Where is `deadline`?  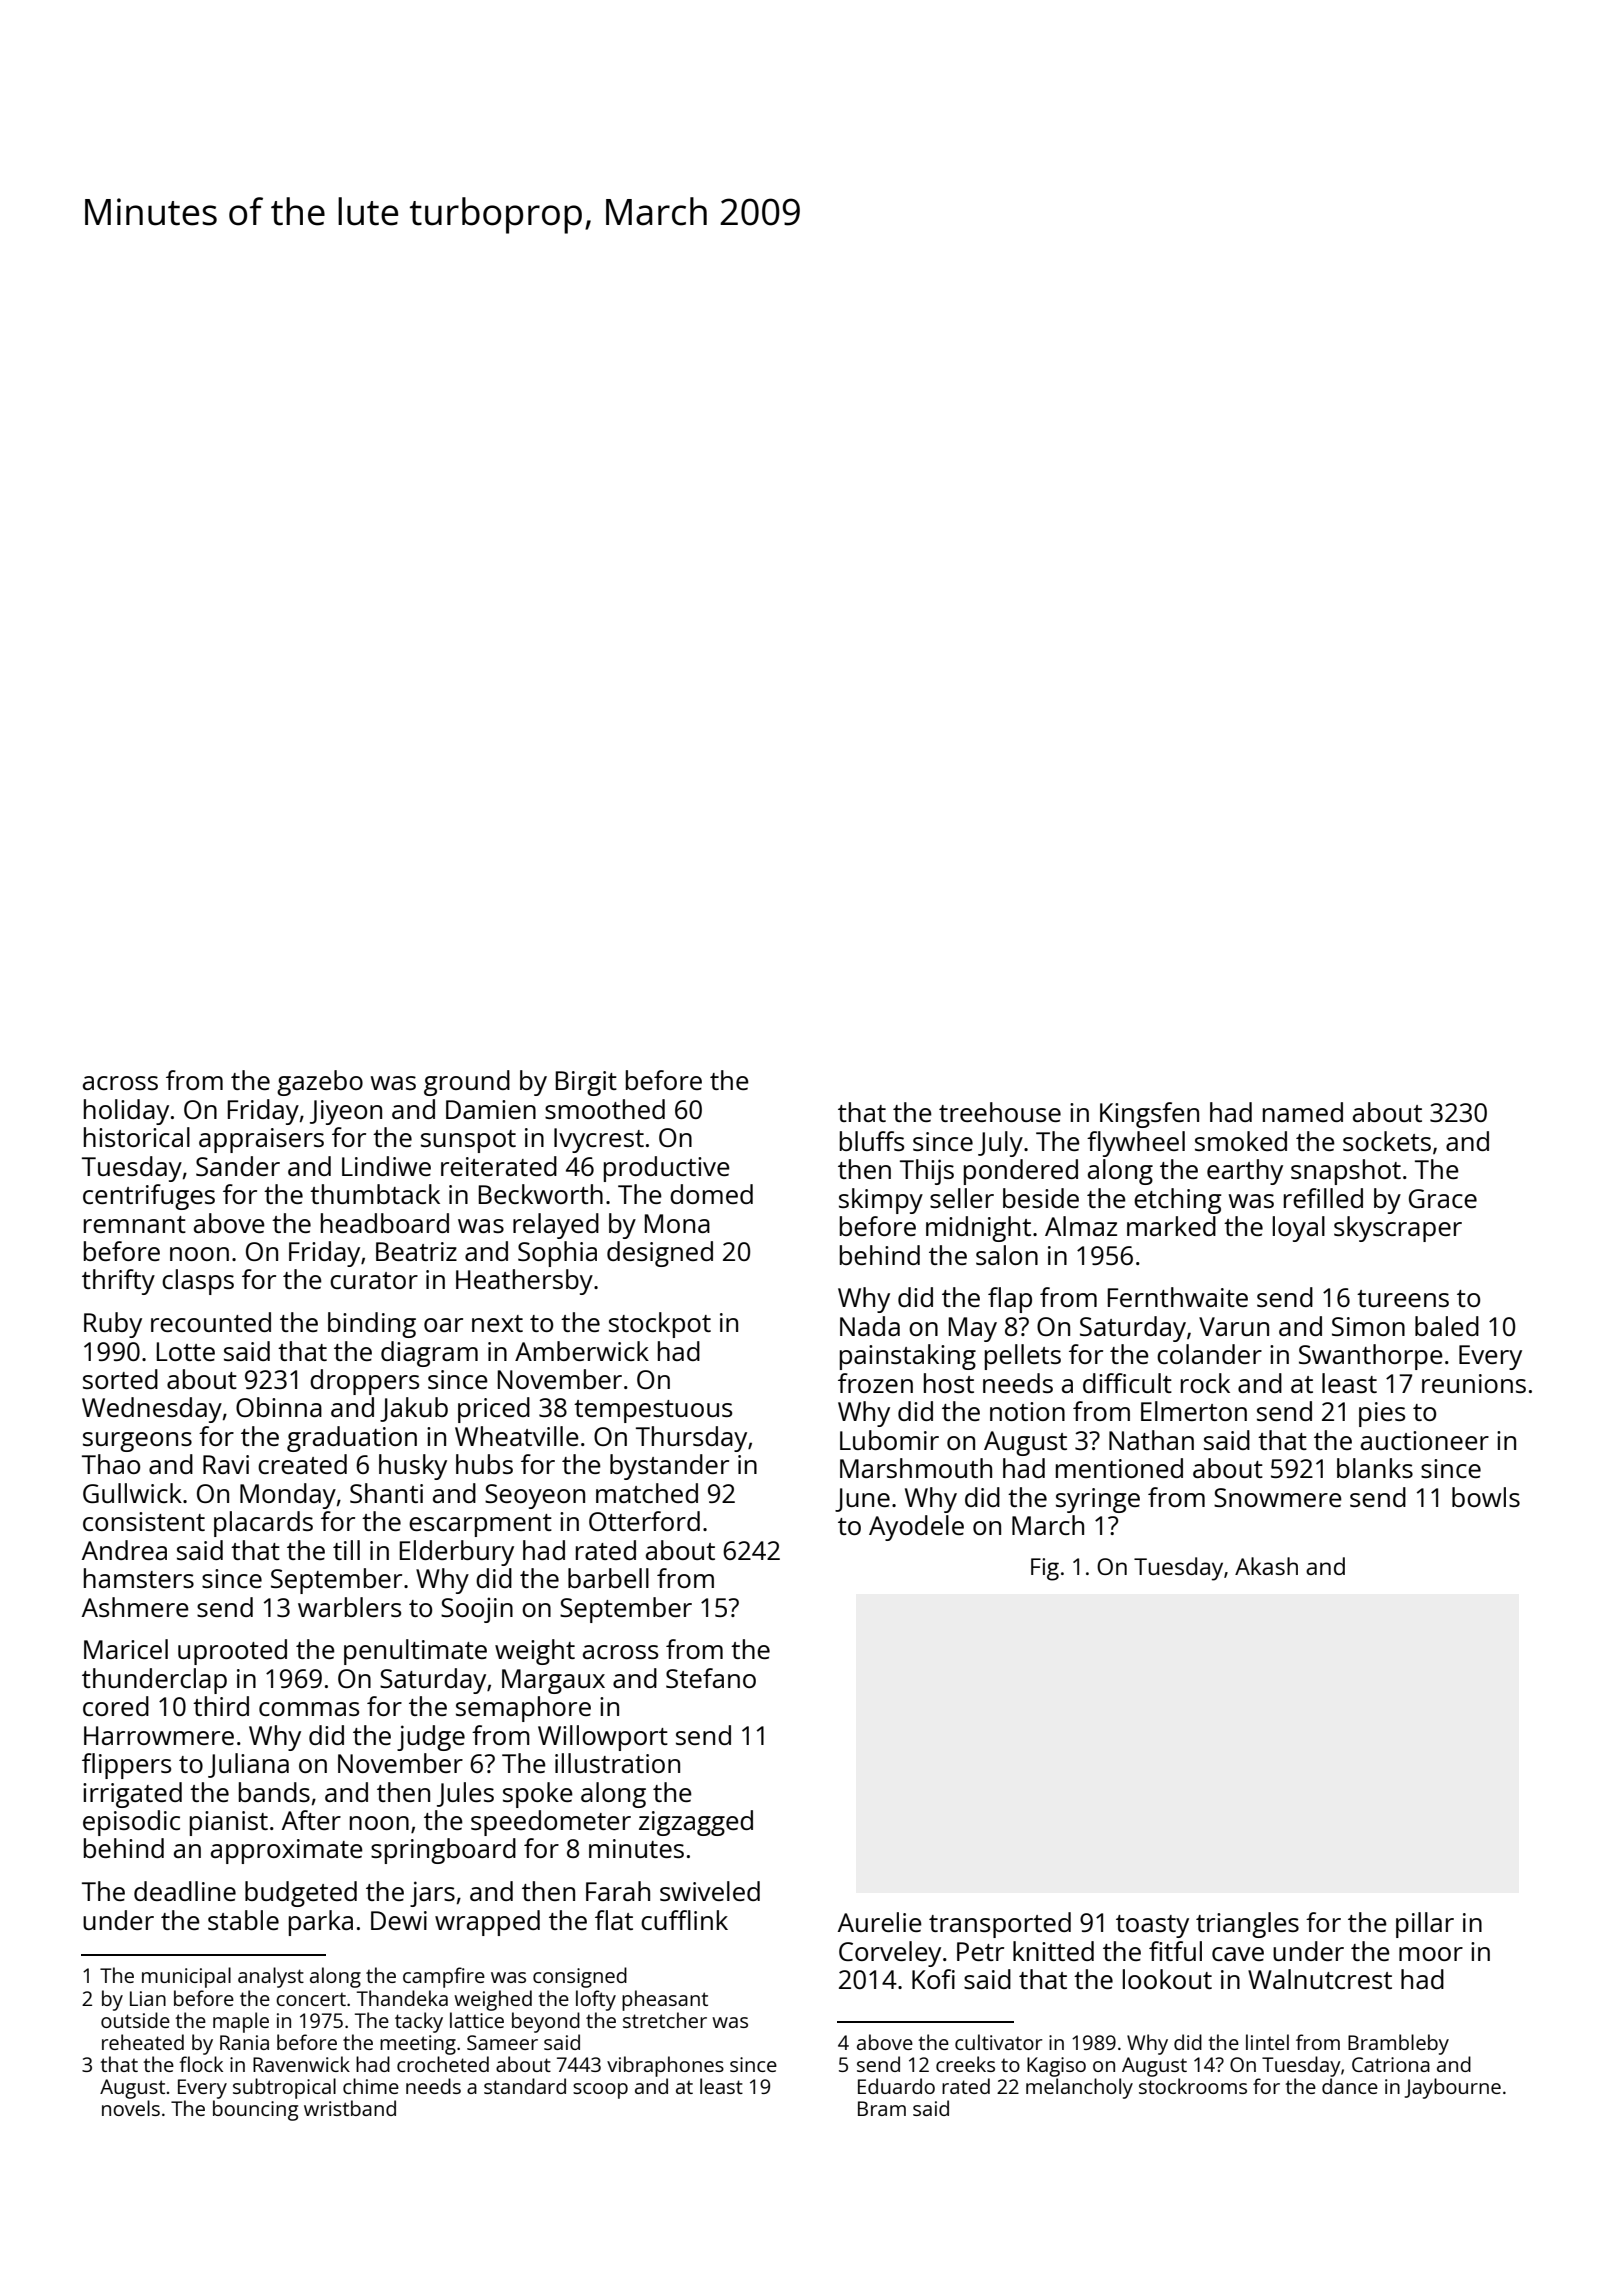 deadline is located at coordinates (185, 1891).
